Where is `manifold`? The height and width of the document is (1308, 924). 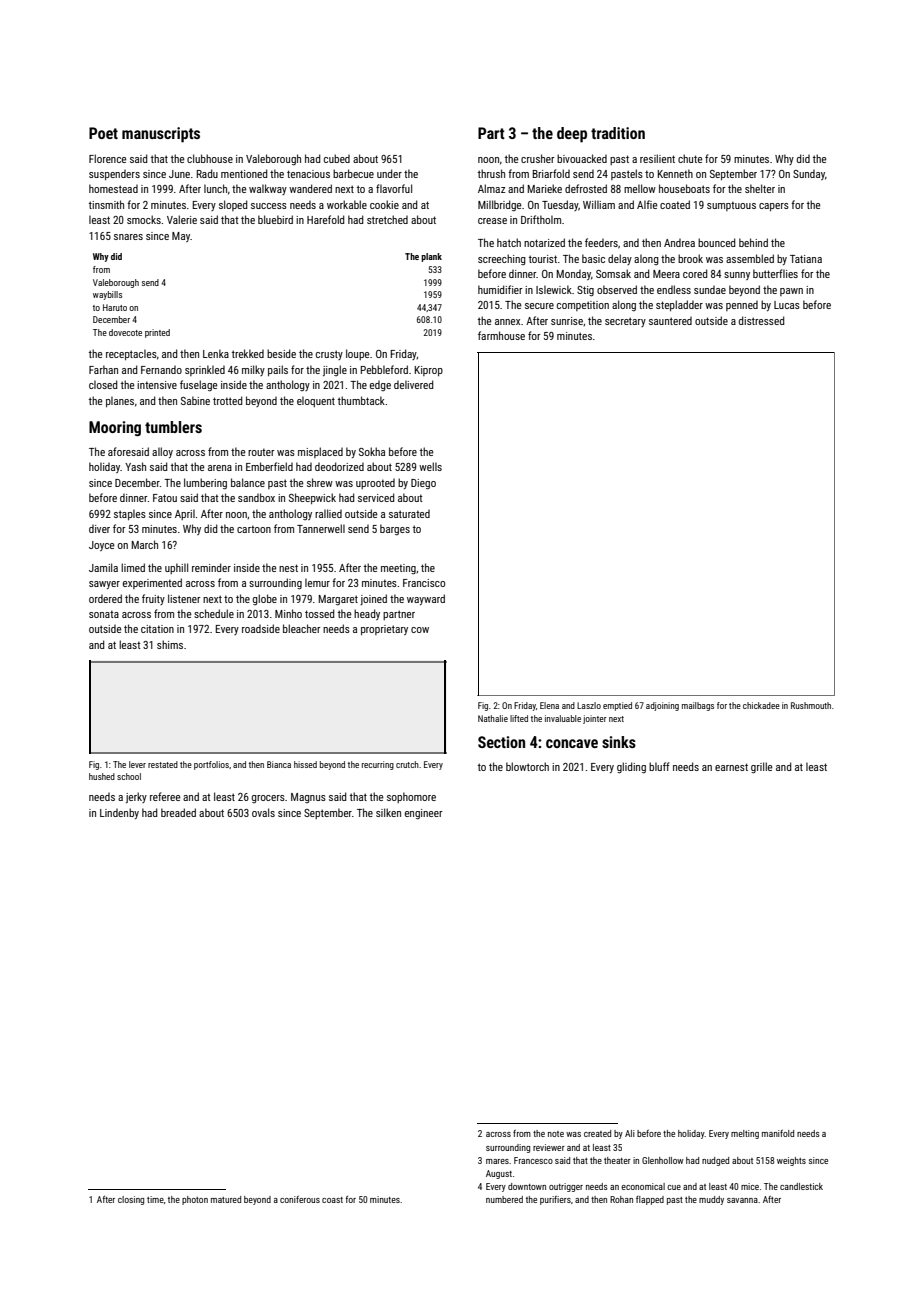
manifold is located at coordinates (778, 1133).
